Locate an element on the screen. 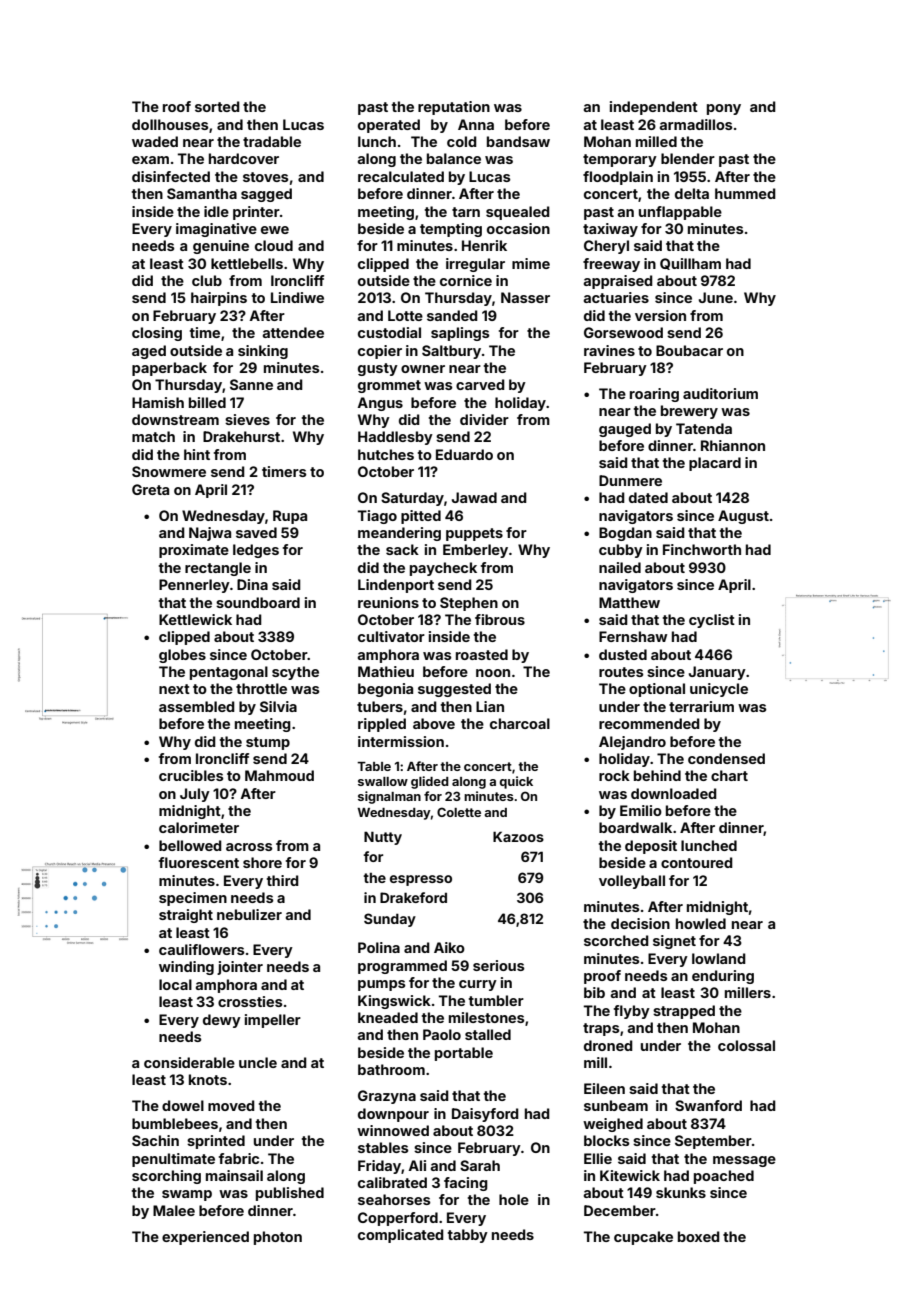 Image resolution: width=908 pixels, height=1316 pixels. pony is located at coordinates (724, 109).
